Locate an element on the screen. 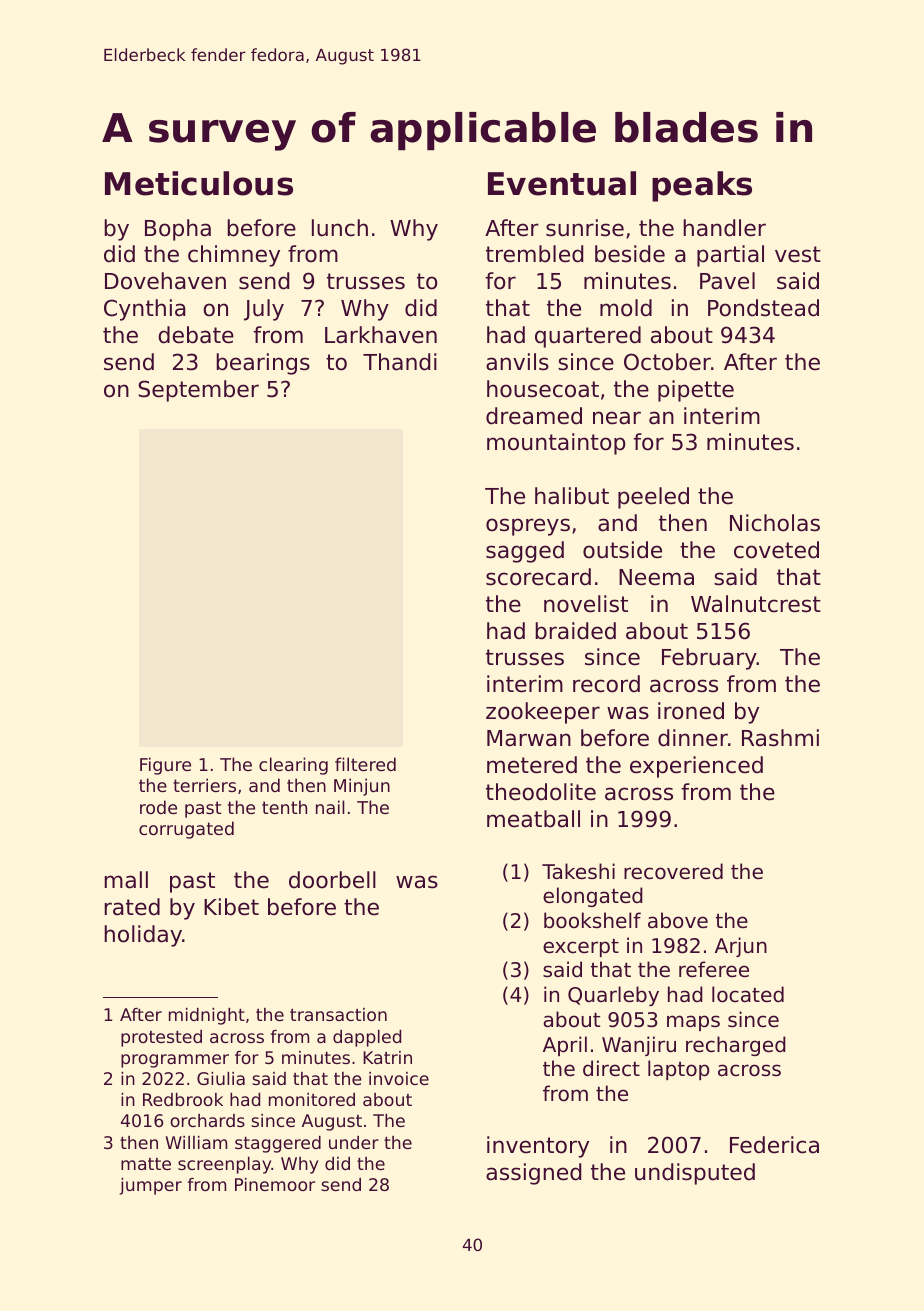 This screenshot has height=1311, width=924. September is located at coordinates (198, 391).
